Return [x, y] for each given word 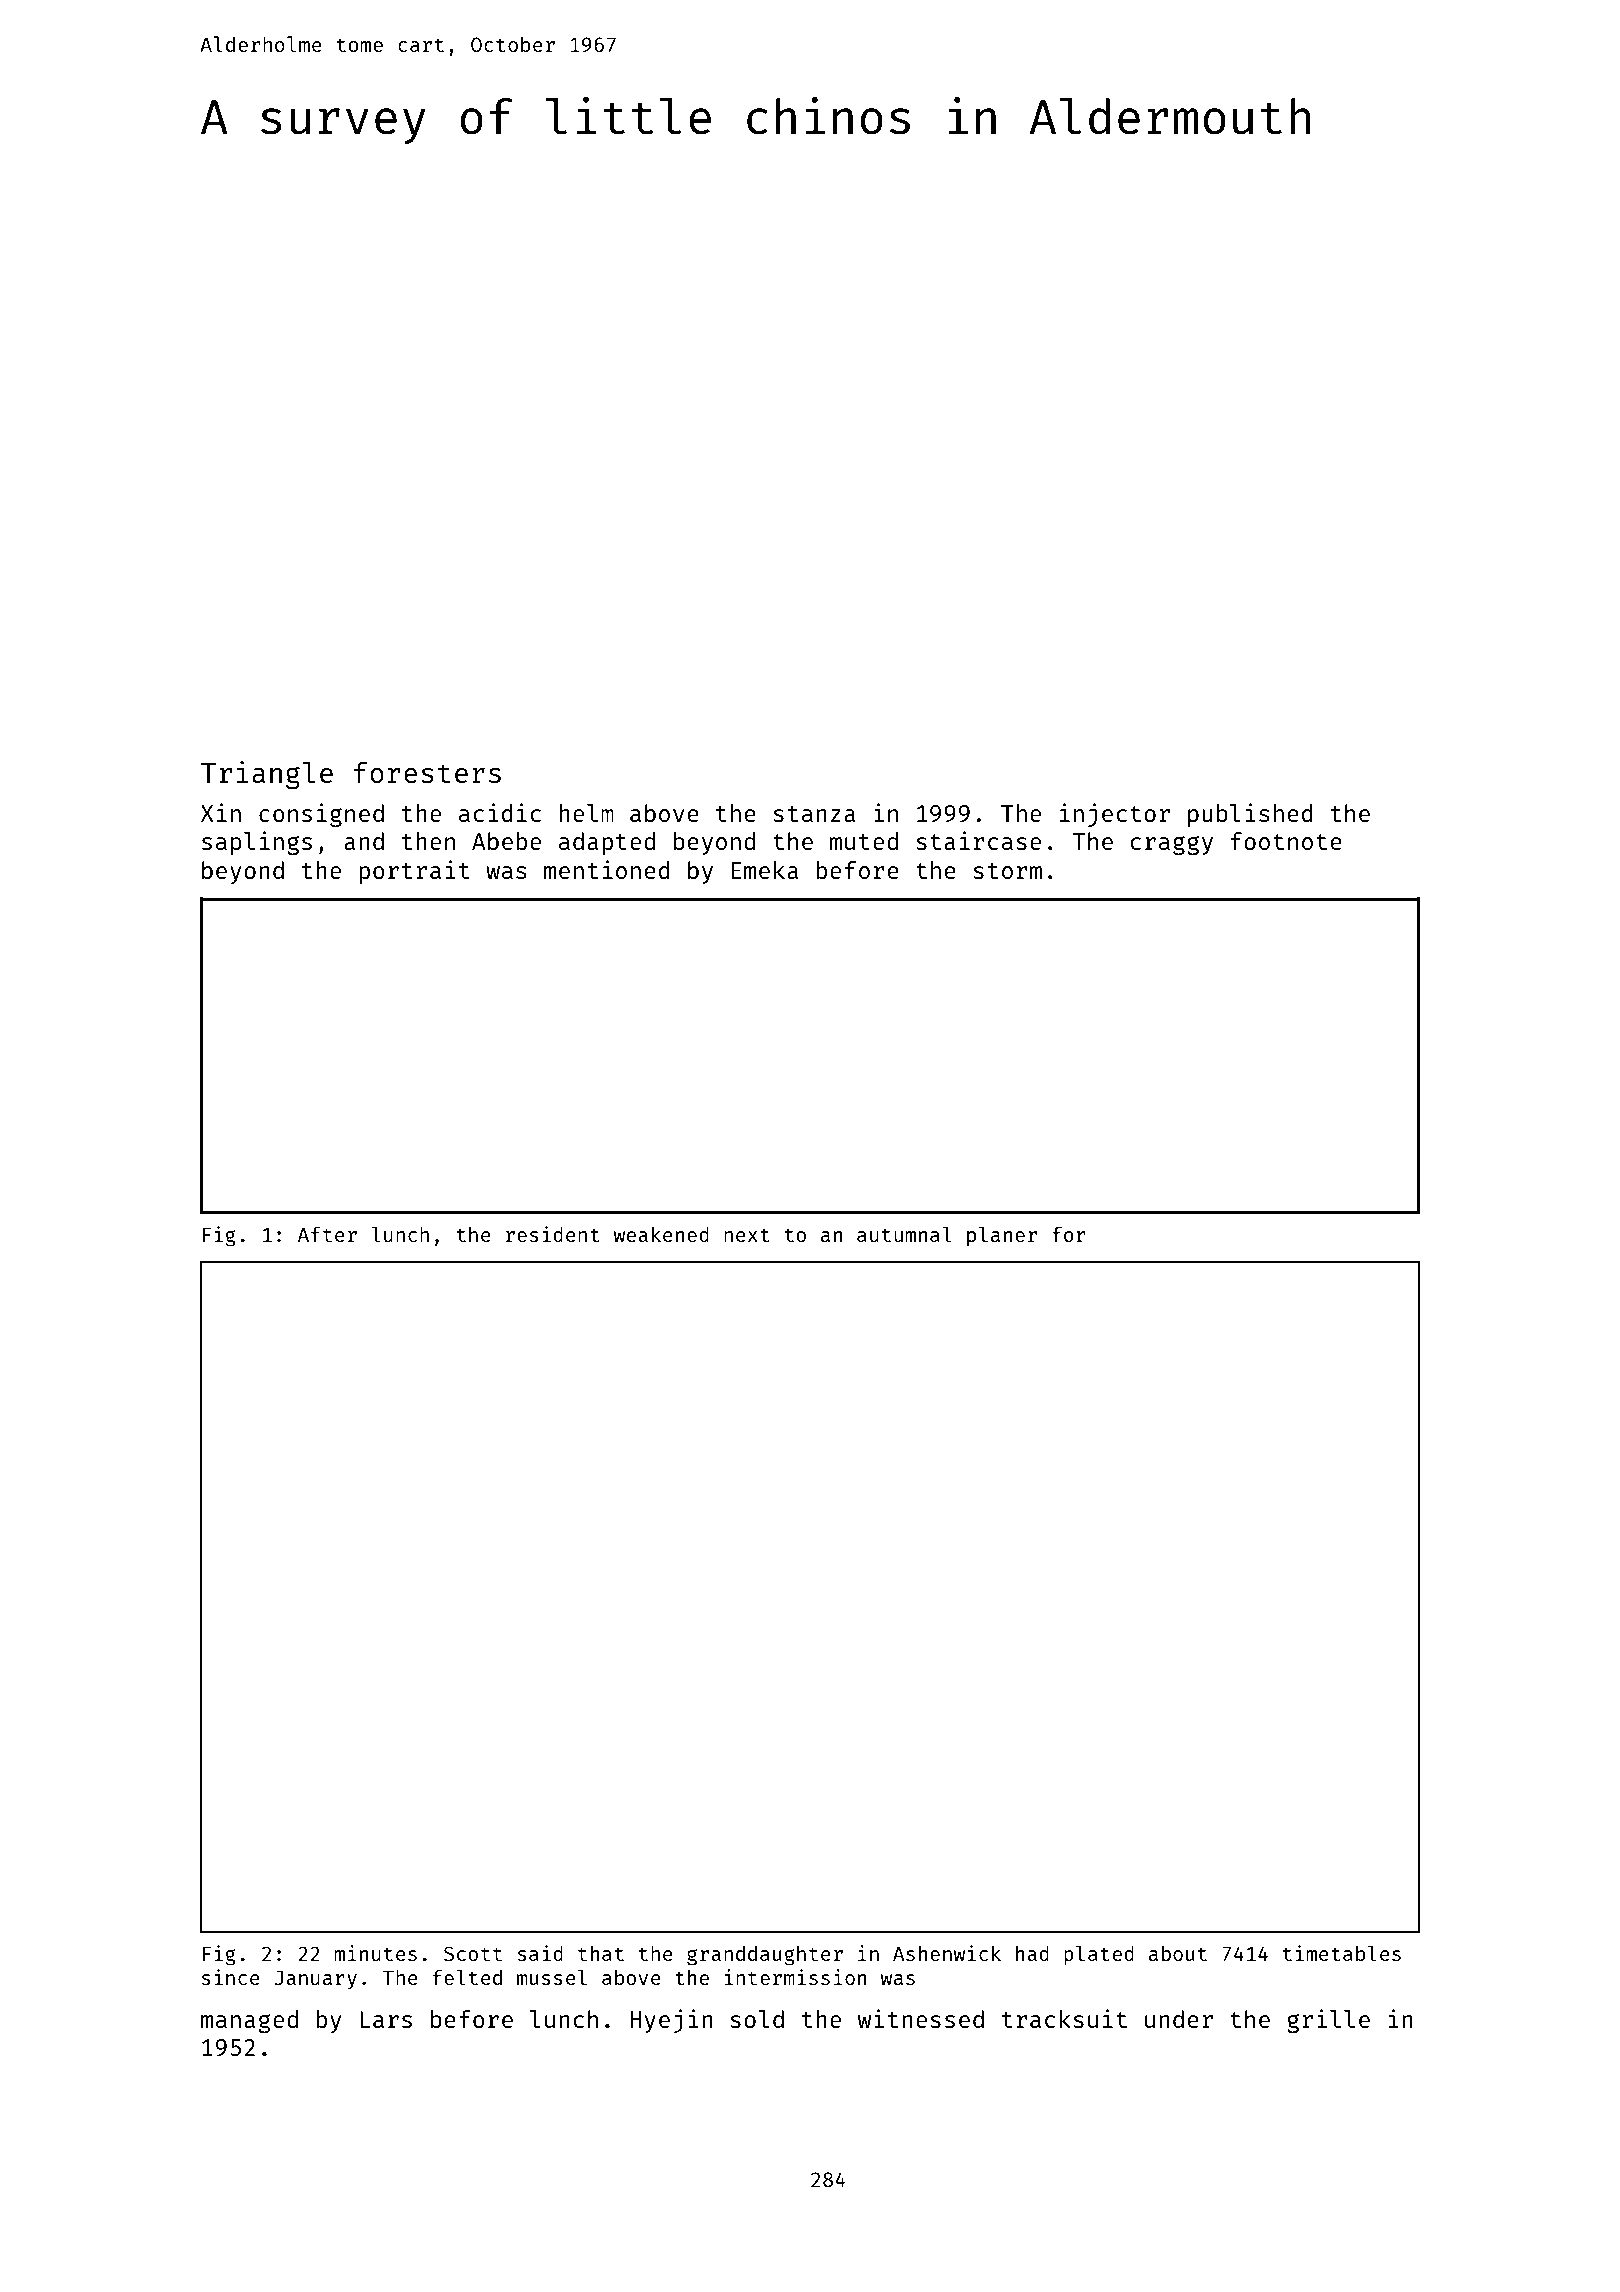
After [327, 1234]
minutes [375, 1953]
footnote [1286, 841]
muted [864, 841]
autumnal [904, 1234]
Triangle [267, 775]
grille [1328, 2021]
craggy [1172, 845]
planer [1002, 1236]
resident [553, 1234]
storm [1007, 871]
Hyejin [671, 2021]
